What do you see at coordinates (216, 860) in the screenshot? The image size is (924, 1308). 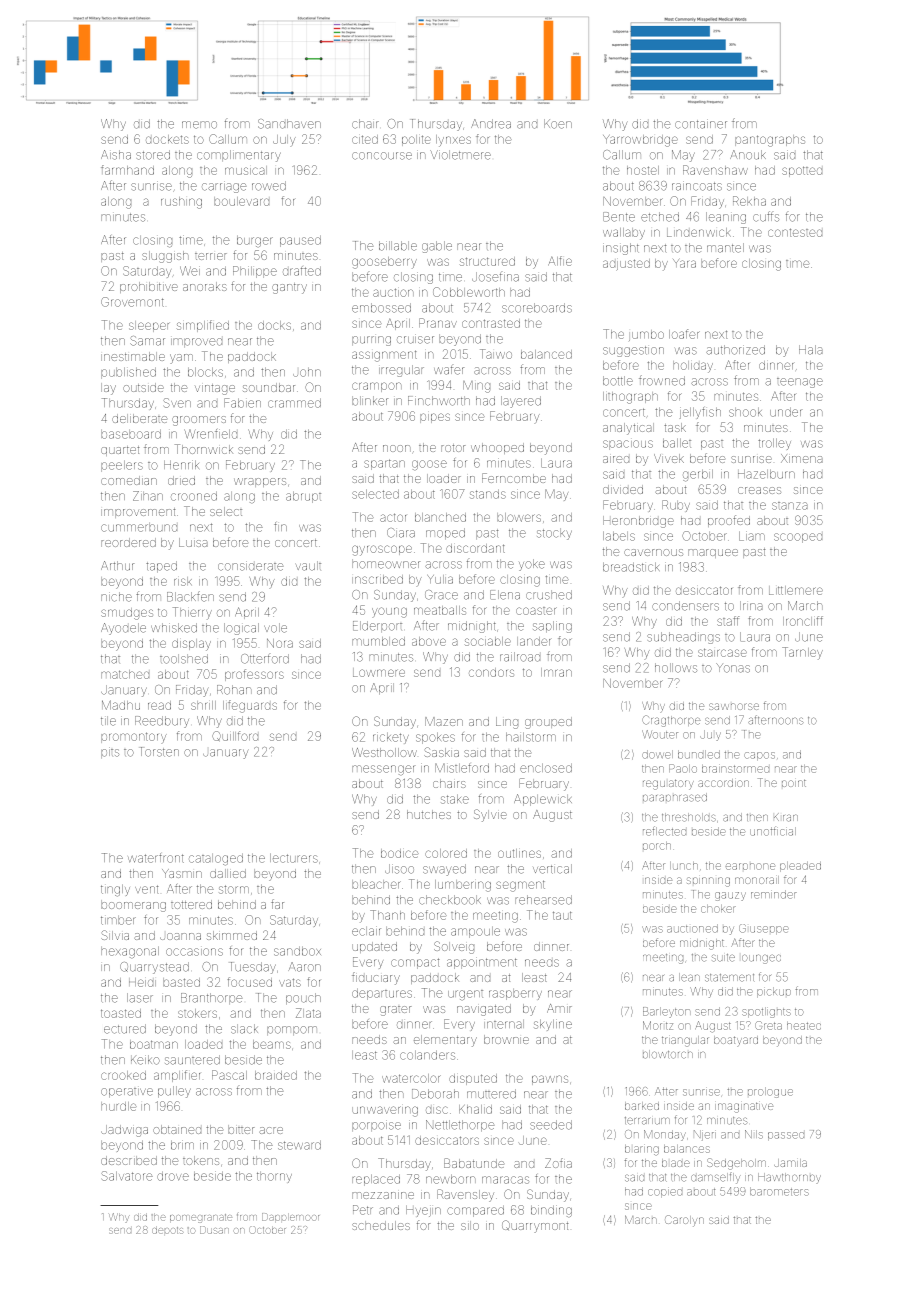 I see `cataloged` at bounding box center [216, 860].
